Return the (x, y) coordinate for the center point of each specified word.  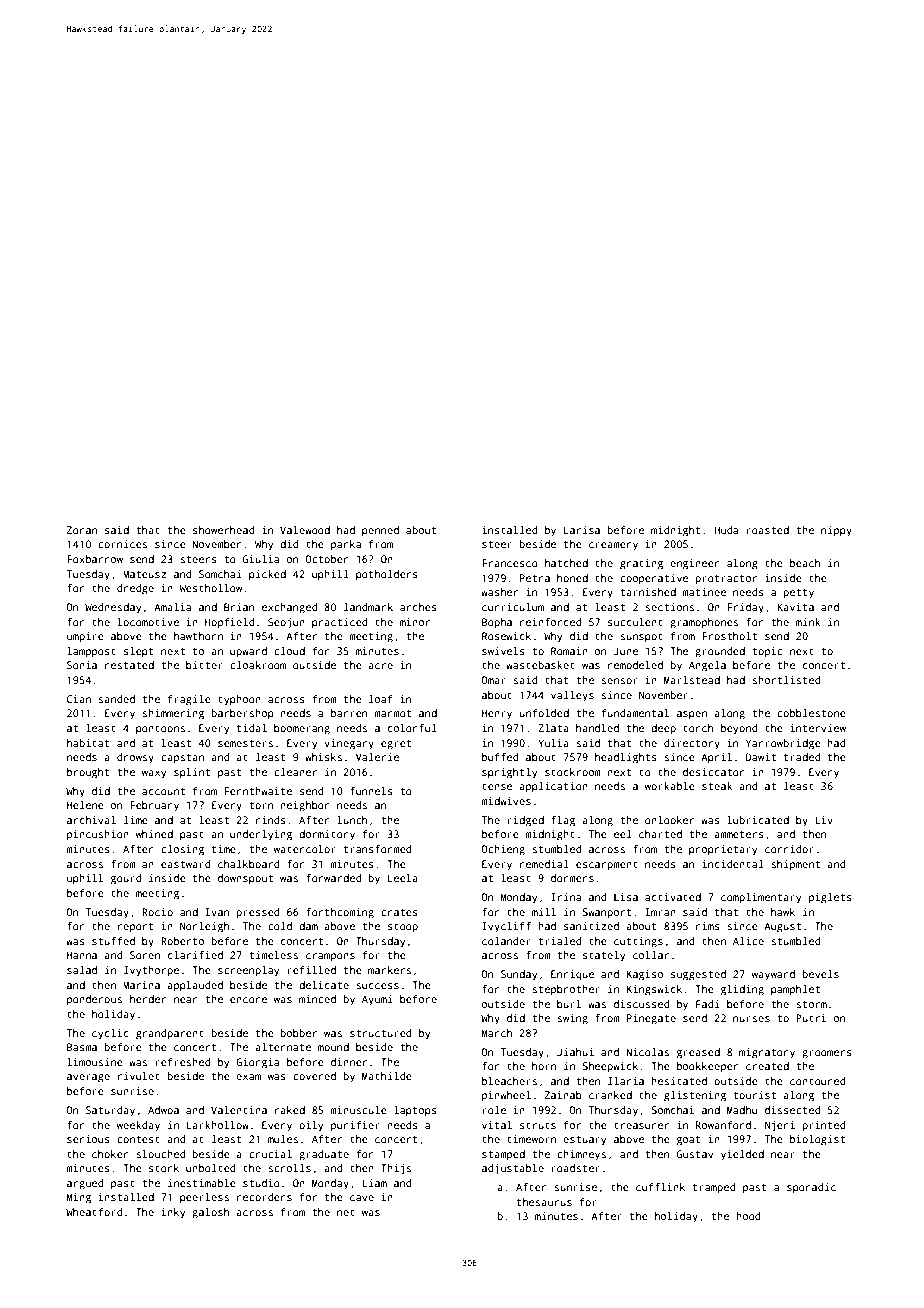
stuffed (113, 941)
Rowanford (723, 1125)
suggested (698, 975)
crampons (330, 957)
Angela (707, 666)
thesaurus (544, 1202)
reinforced (551, 622)
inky (173, 1213)
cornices (122, 544)
